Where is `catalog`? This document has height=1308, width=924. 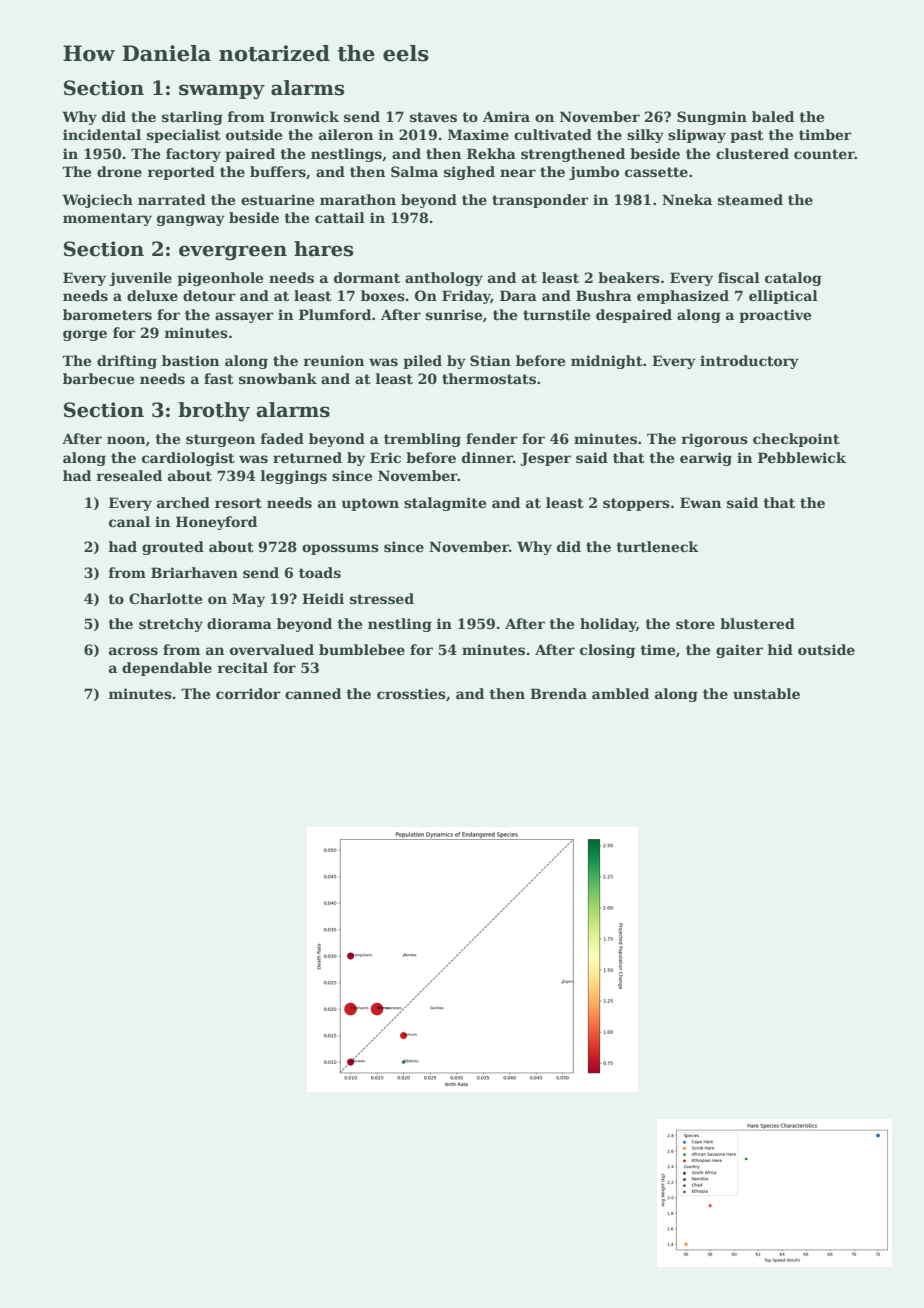
catalog is located at coordinates (793, 279).
